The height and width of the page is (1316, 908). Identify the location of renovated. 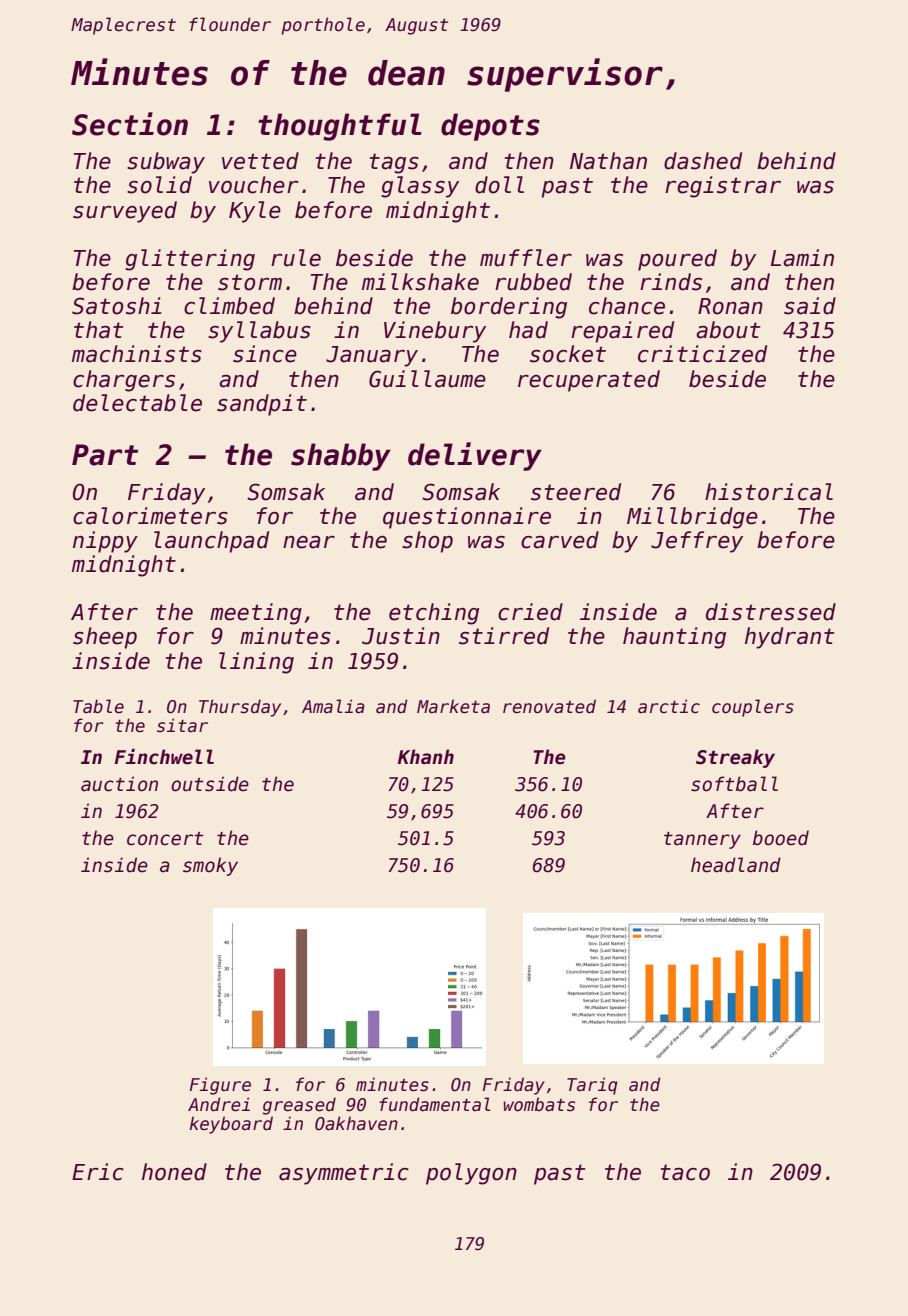
(549, 706).
